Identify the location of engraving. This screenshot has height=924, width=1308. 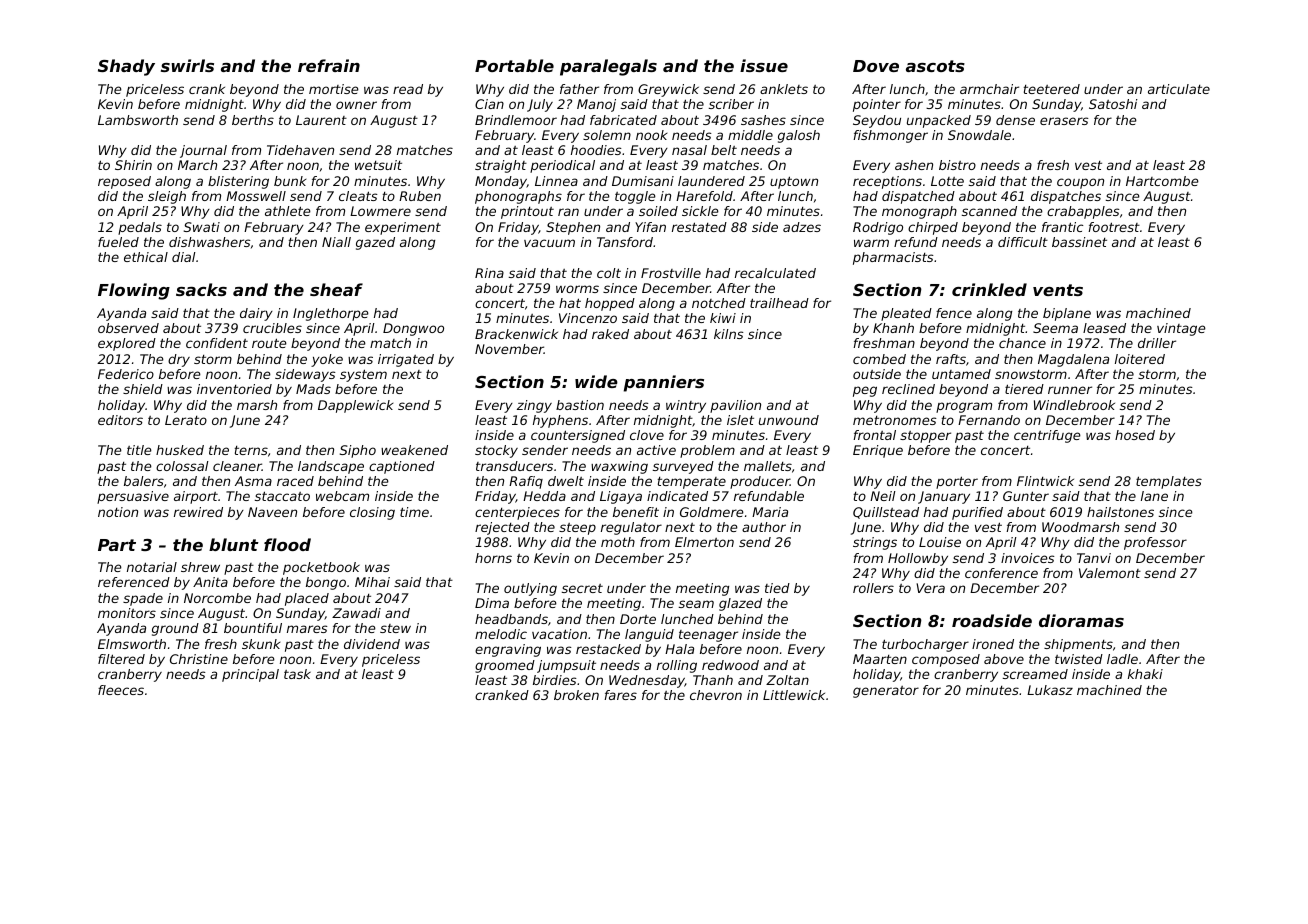
(508, 650).
